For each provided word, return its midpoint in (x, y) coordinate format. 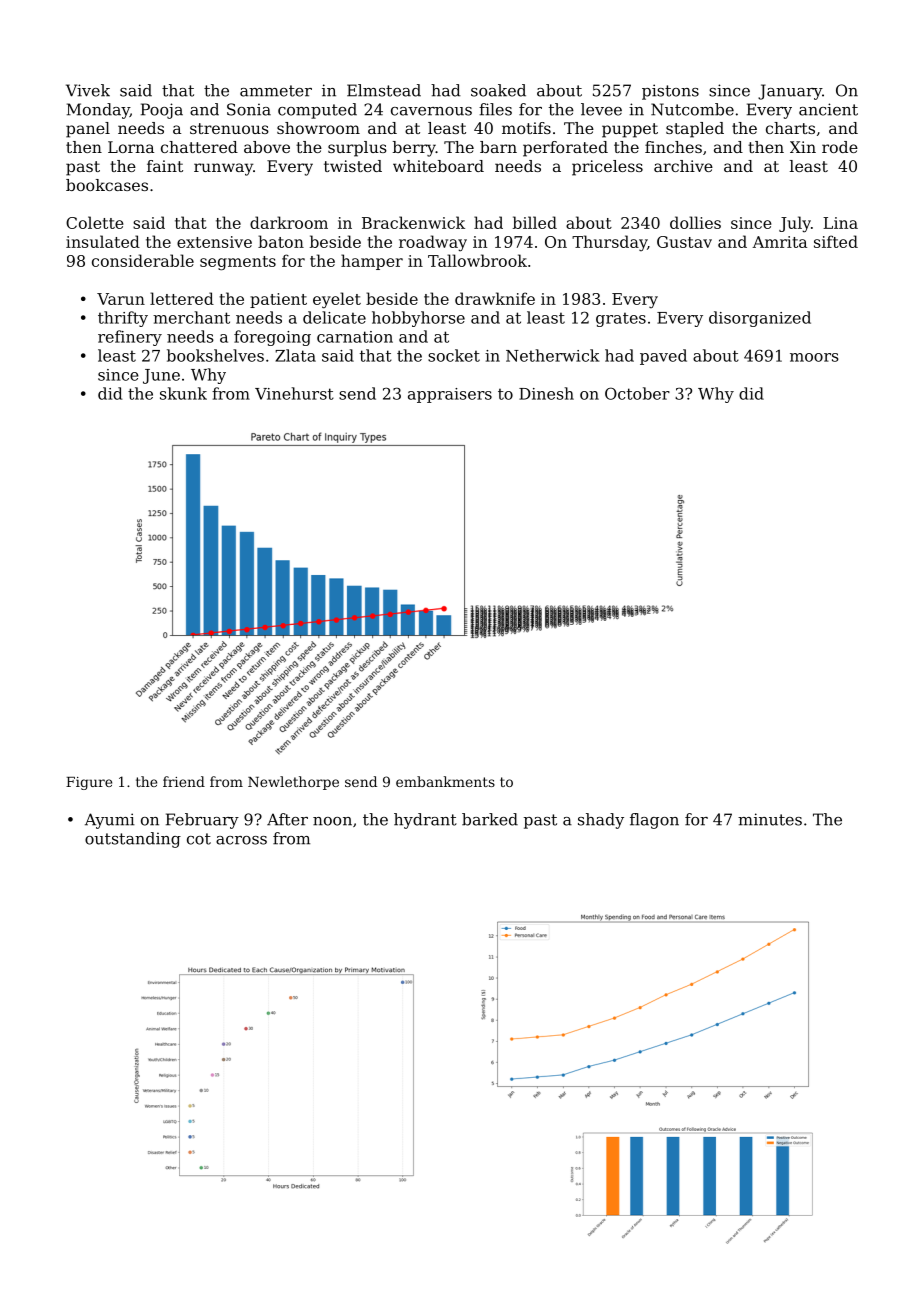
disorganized (760, 319)
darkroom (289, 222)
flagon (654, 821)
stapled (695, 130)
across (241, 840)
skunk (183, 393)
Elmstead (384, 90)
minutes (770, 819)
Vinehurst (294, 393)
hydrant (425, 821)
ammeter (276, 91)
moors (814, 357)
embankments (445, 781)
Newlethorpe (293, 783)
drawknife (495, 298)
